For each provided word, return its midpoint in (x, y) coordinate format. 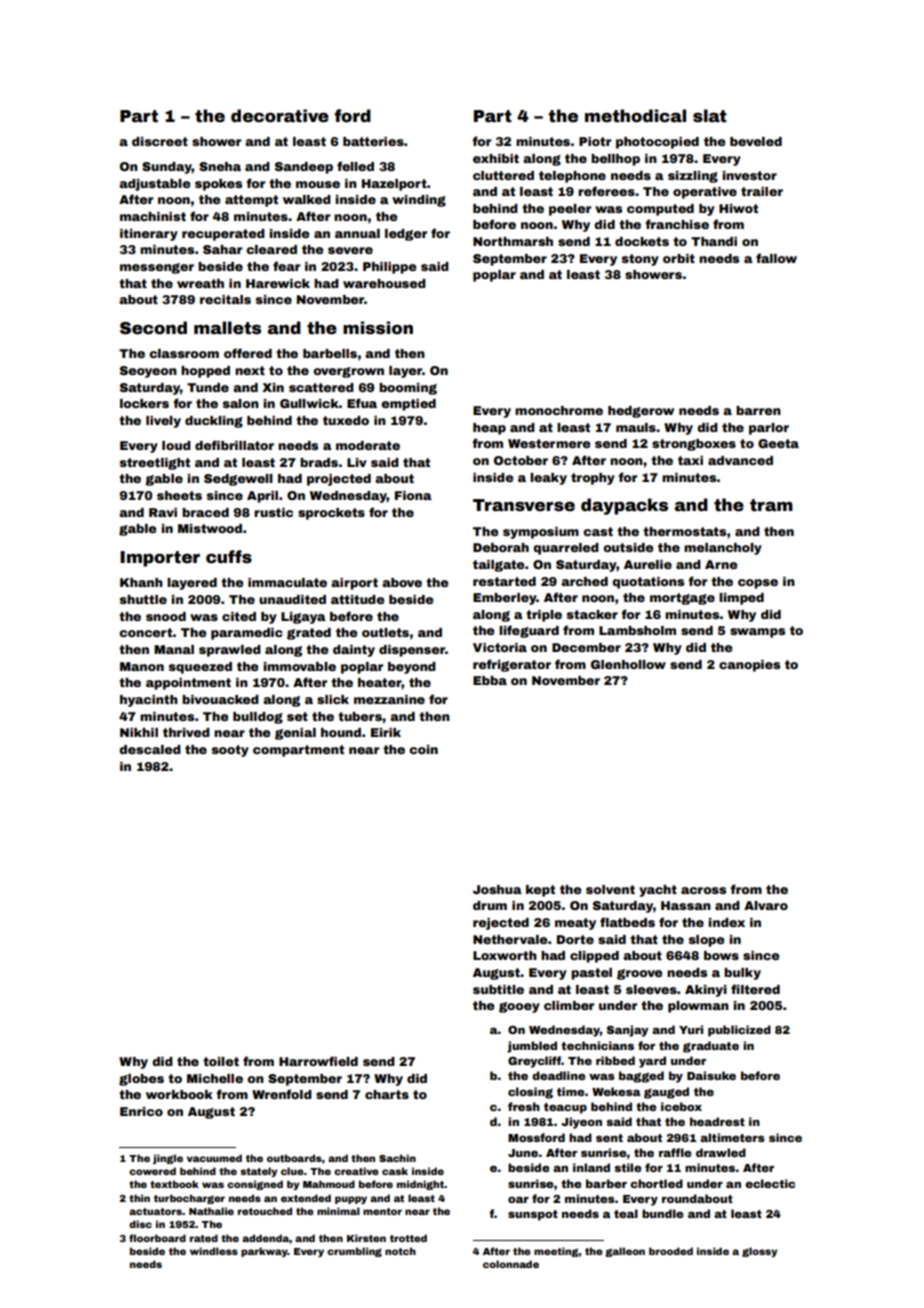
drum (490, 905)
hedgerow (641, 412)
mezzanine (389, 699)
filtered (755, 989)
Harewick (278, 283)
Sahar (222, 249)
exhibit (496, 158)
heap (489, 429)
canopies (749, 666)
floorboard (157, 1238)
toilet (221, 1061)
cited (239, 616)
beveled (756, 141)
